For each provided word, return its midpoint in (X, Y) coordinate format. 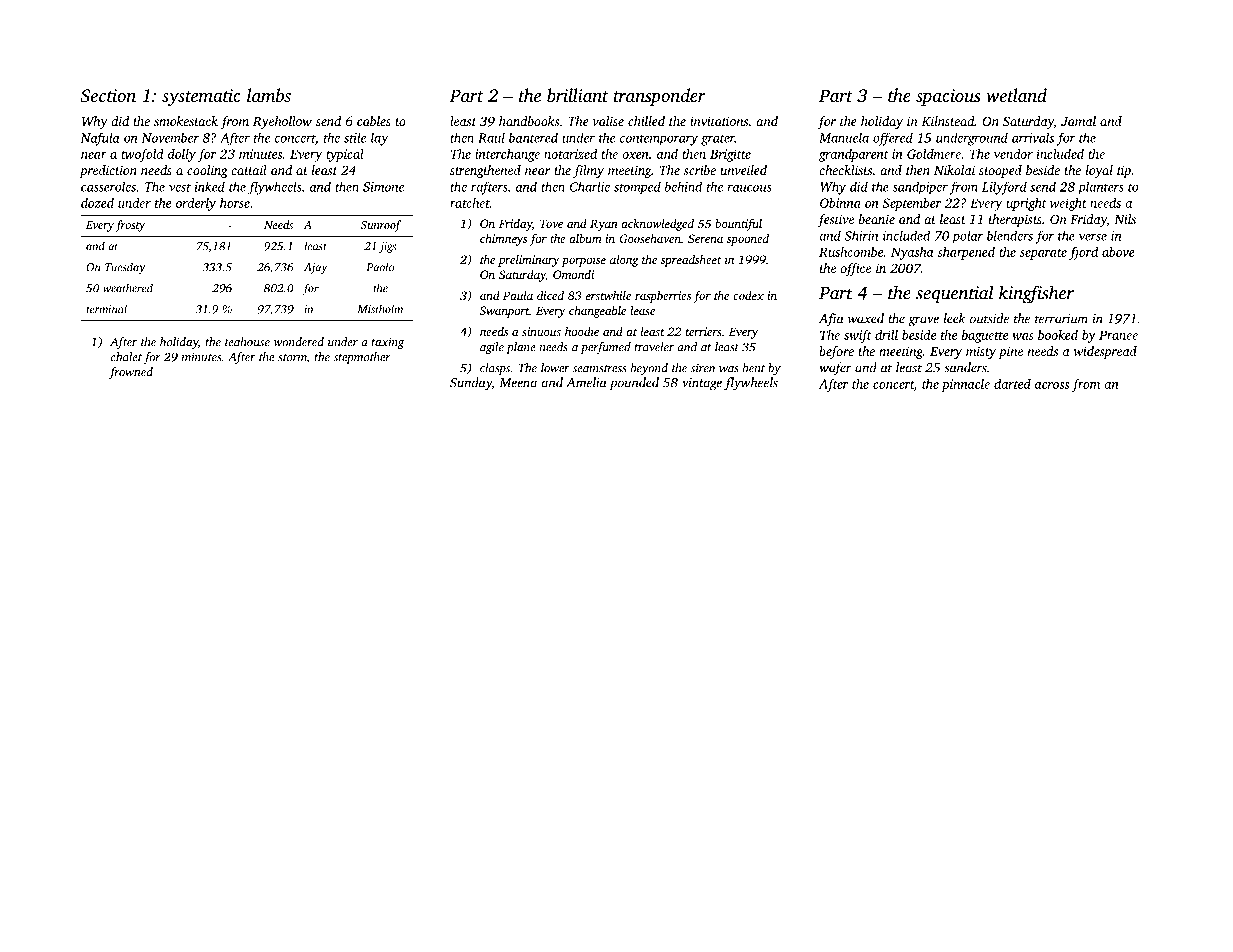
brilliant (578, 95)
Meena (518, 383)
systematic (201, 97)
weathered (128, 288)
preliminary (529, 261)
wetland (1016, 95)
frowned (131, 373)
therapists (1015, 220)
